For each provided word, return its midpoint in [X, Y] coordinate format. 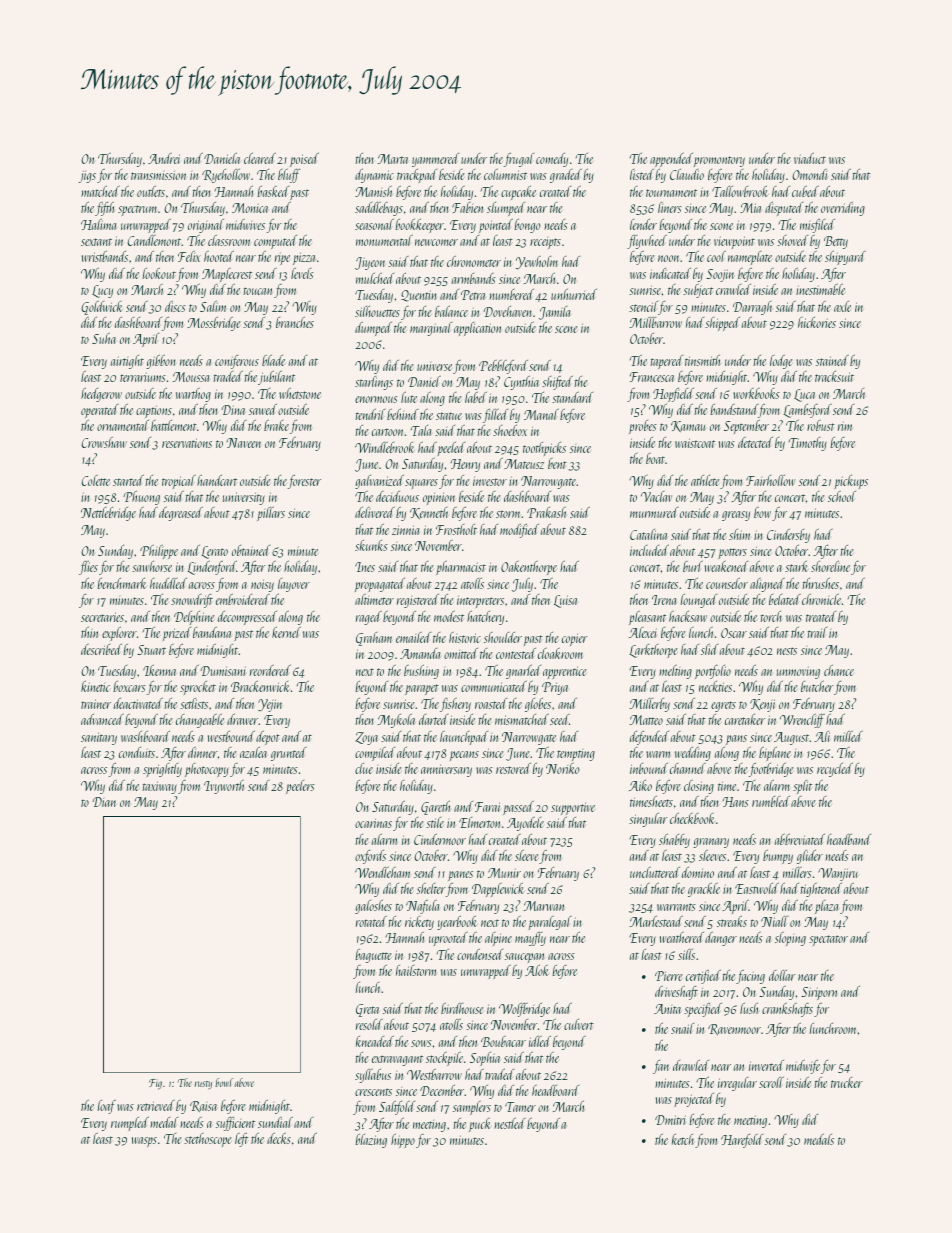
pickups [851, 482]
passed [518, 808]
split [802, 787]
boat [655, 458]
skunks [371, 545]
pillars [271, 514]
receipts [545, 243]
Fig [155, 1084]
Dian [104, 802]
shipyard [845, 258]
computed [275, 242]
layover [294, 585]
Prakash [546, 512]
